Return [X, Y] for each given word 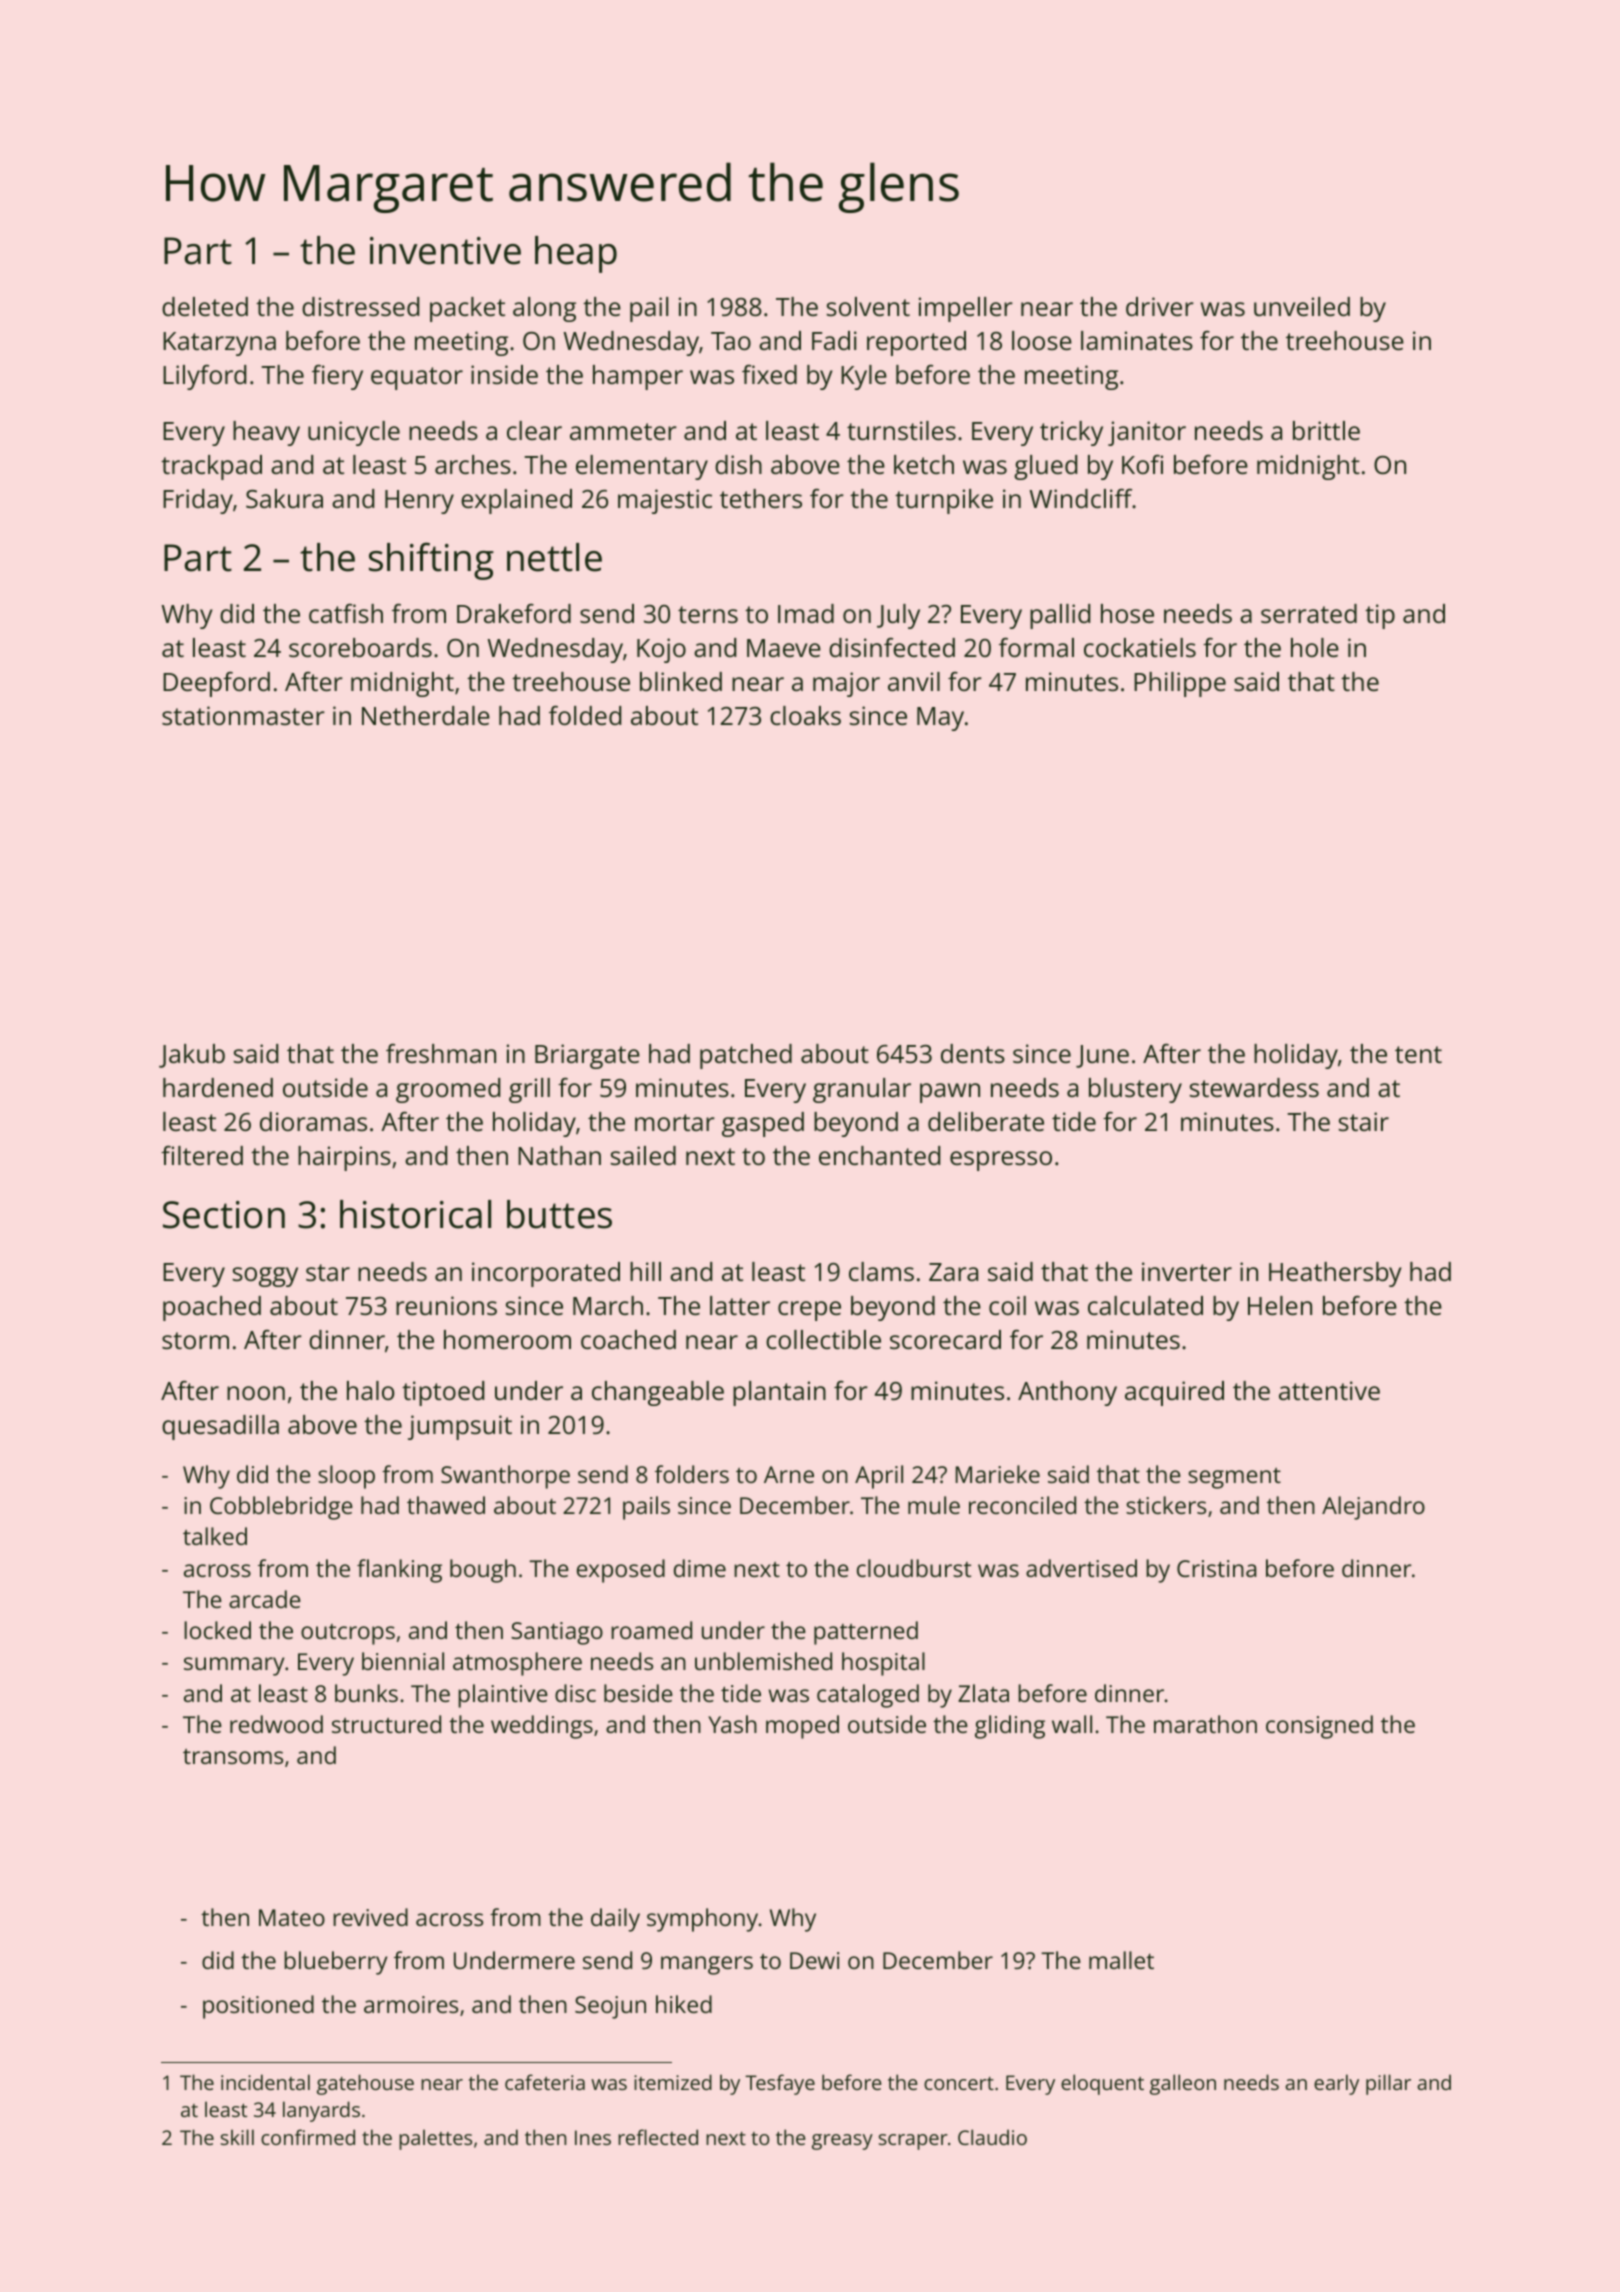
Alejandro [1373, 1508]
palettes [435, 2139]
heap [576, 254]
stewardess [1254, 1087]
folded [585, 715]
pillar [1388, 2084]
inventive [445, 251]
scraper [913, 2142]
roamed [651, 1630]
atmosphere [517, 1664]
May [940, 719]
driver [1160, 306]
